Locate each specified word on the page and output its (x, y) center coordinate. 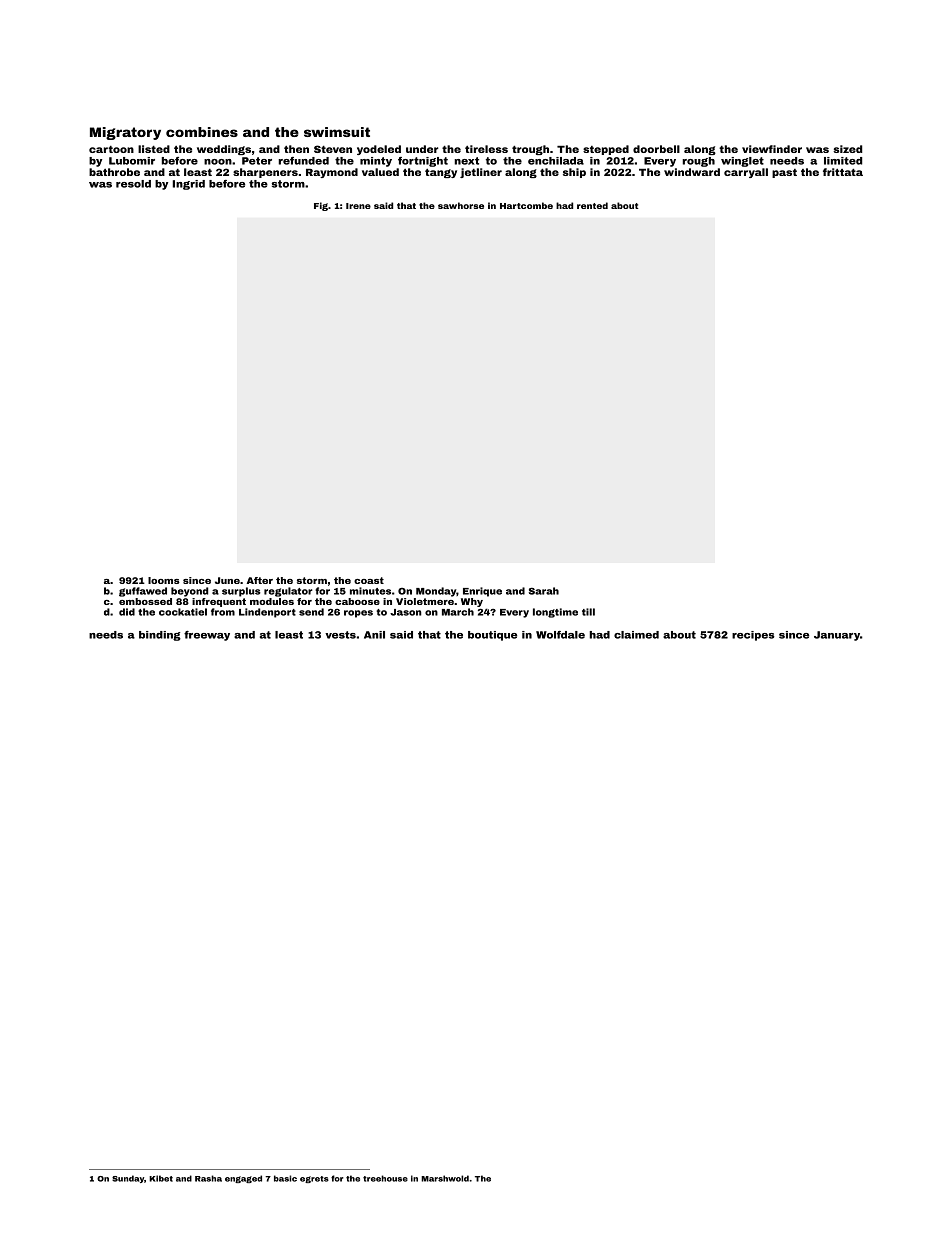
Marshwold (445, 1178)
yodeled (379, 150)
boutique (492, 636)
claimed (636, 635)
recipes (753, 636)
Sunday (128, 1179)
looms (164, 580)
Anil (374, 635)
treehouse (385, 1178)
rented (592, 205)
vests (340, 635)
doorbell (656, 149)
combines (202, 132)
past (784, 173)
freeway (207, 636)
